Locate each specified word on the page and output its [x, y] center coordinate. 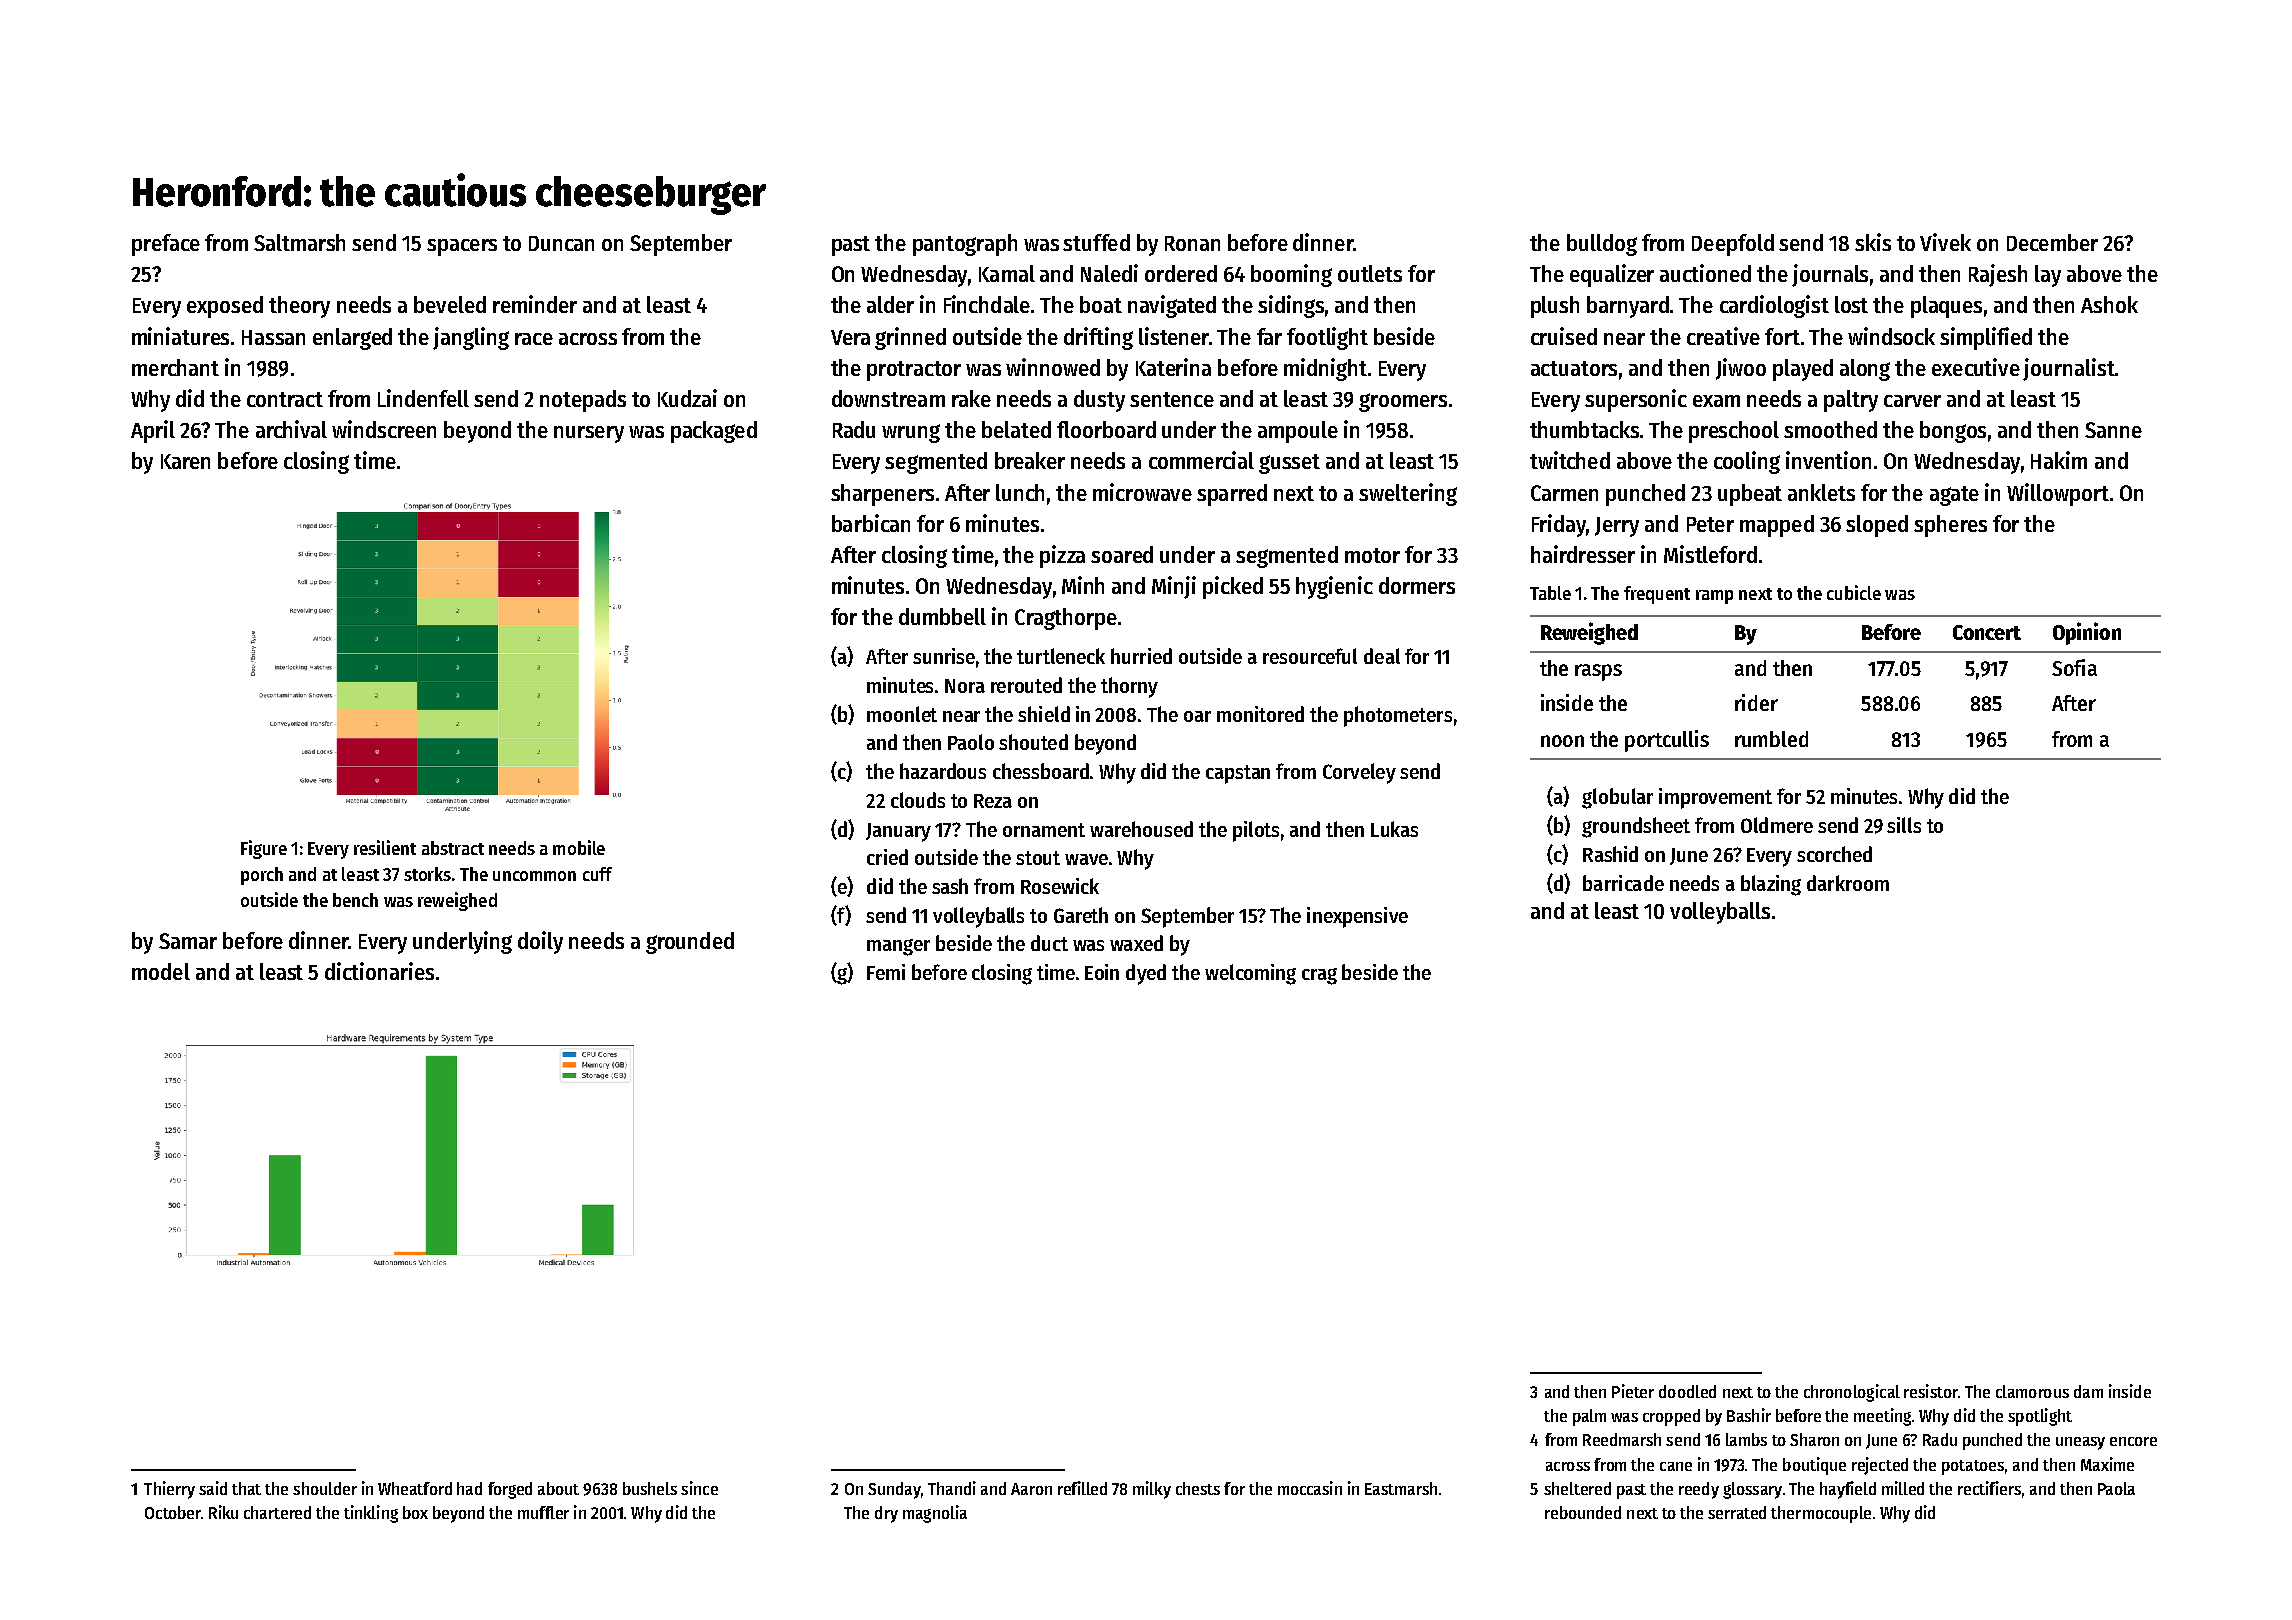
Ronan [1192, 243]
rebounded [1583, 1512]
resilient [385, 847]
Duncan [561, 243]
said [213, 1488]
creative [1723, 336]
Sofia [2074, 667]
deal [1382, 656]
